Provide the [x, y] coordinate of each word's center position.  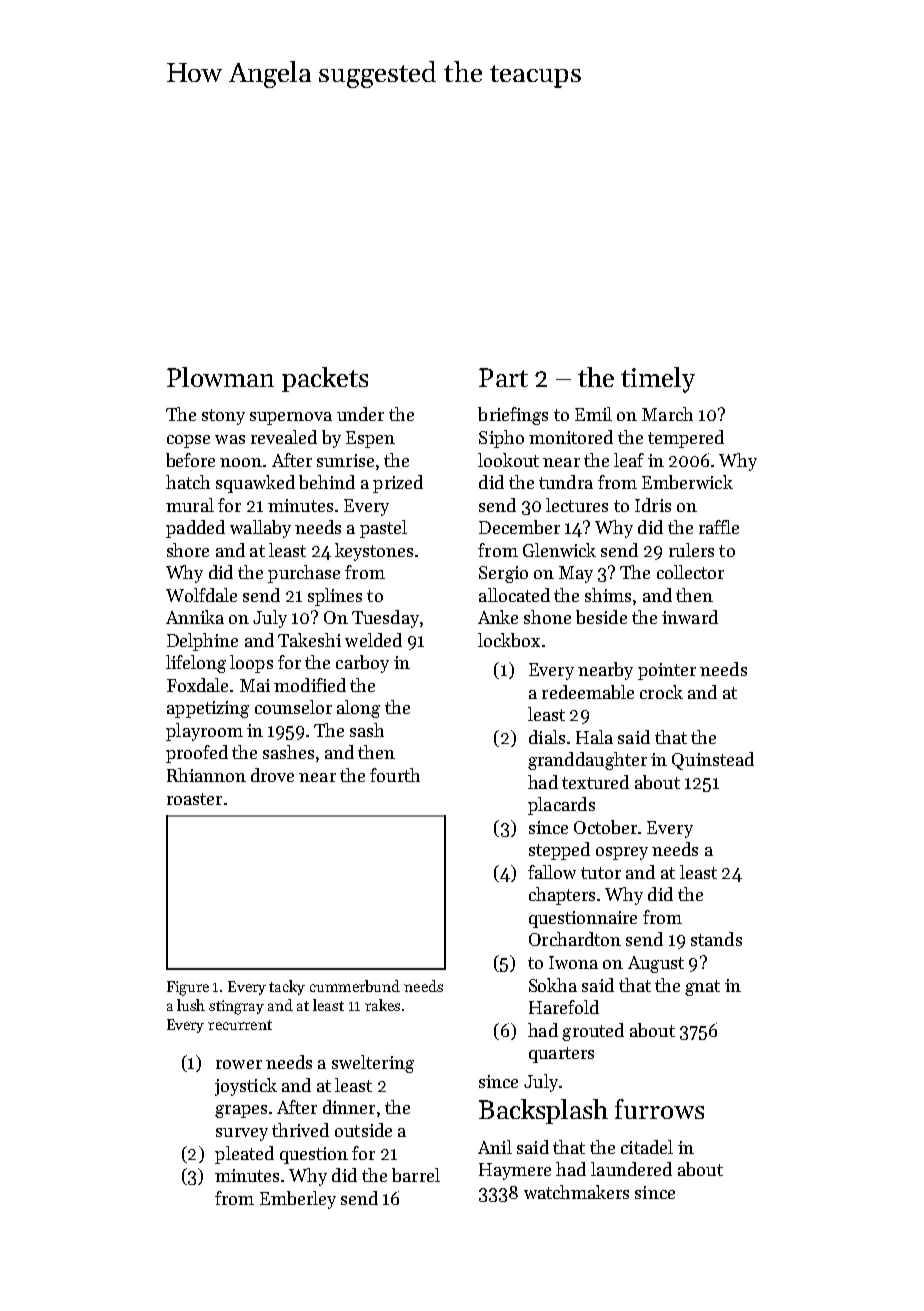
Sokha [553, 985]
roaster [194, 799]
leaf [629, 460]
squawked [255, 484]
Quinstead [713, 761]
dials [547, 737]
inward [690, 617]
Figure [188, 988]
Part [503, 377]
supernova [291, 418]
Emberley [298, 1200]
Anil [495, 1147]
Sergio [503, 574]
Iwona [573, 962]
